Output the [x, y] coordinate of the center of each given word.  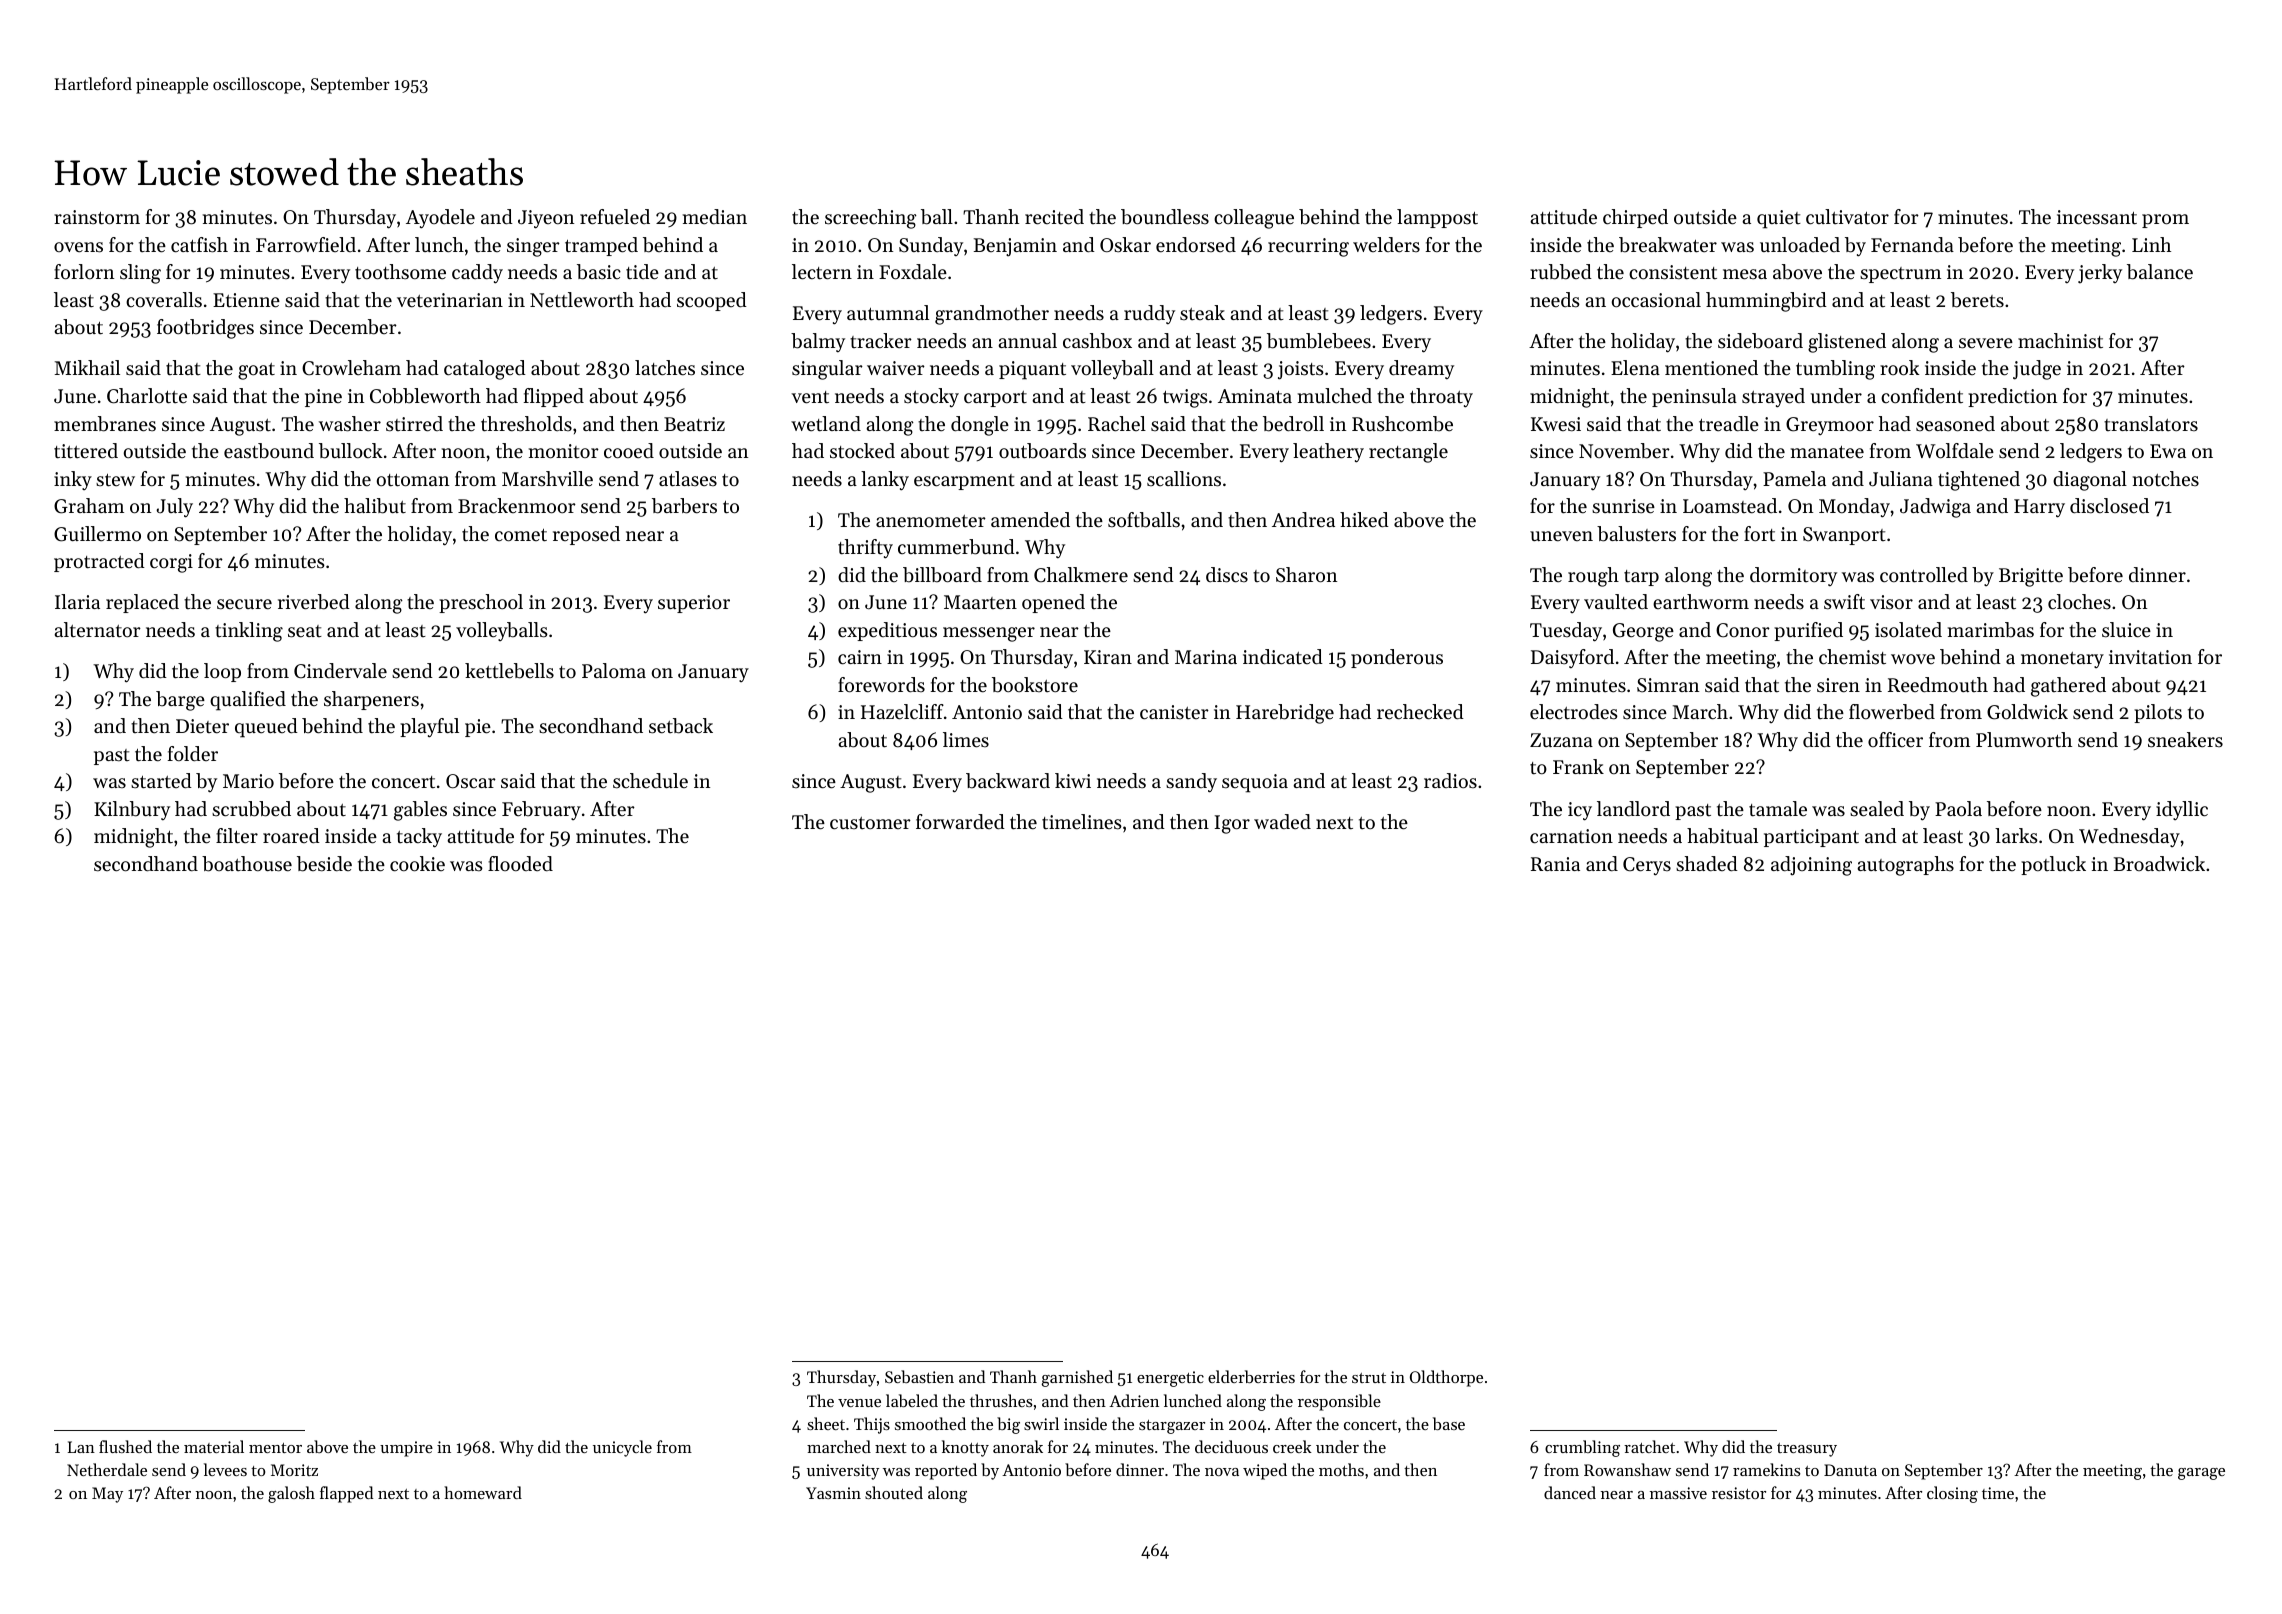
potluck [2053, 865]
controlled [1924, 575]
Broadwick [2159, 863]
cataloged [485, 370]
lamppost [1437, 218]
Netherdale [107, 1469]
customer [870, 823]
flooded [520, 864]
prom [2165, 221]
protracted [99, 562]
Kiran [1108, 657]
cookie [417, 863]
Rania [1555, 864]
